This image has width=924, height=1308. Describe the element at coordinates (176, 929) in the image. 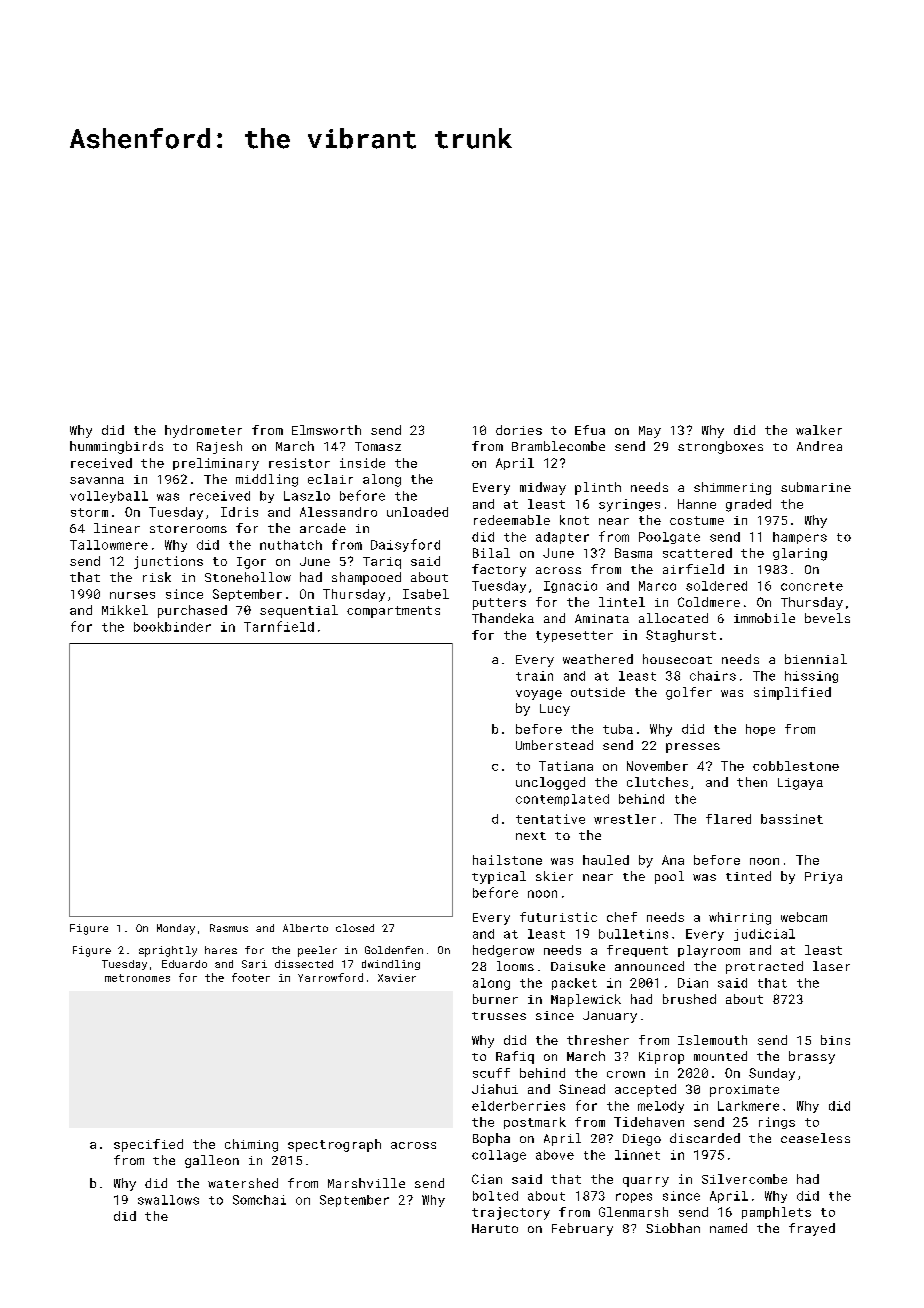

I see `Monday` at that location.
